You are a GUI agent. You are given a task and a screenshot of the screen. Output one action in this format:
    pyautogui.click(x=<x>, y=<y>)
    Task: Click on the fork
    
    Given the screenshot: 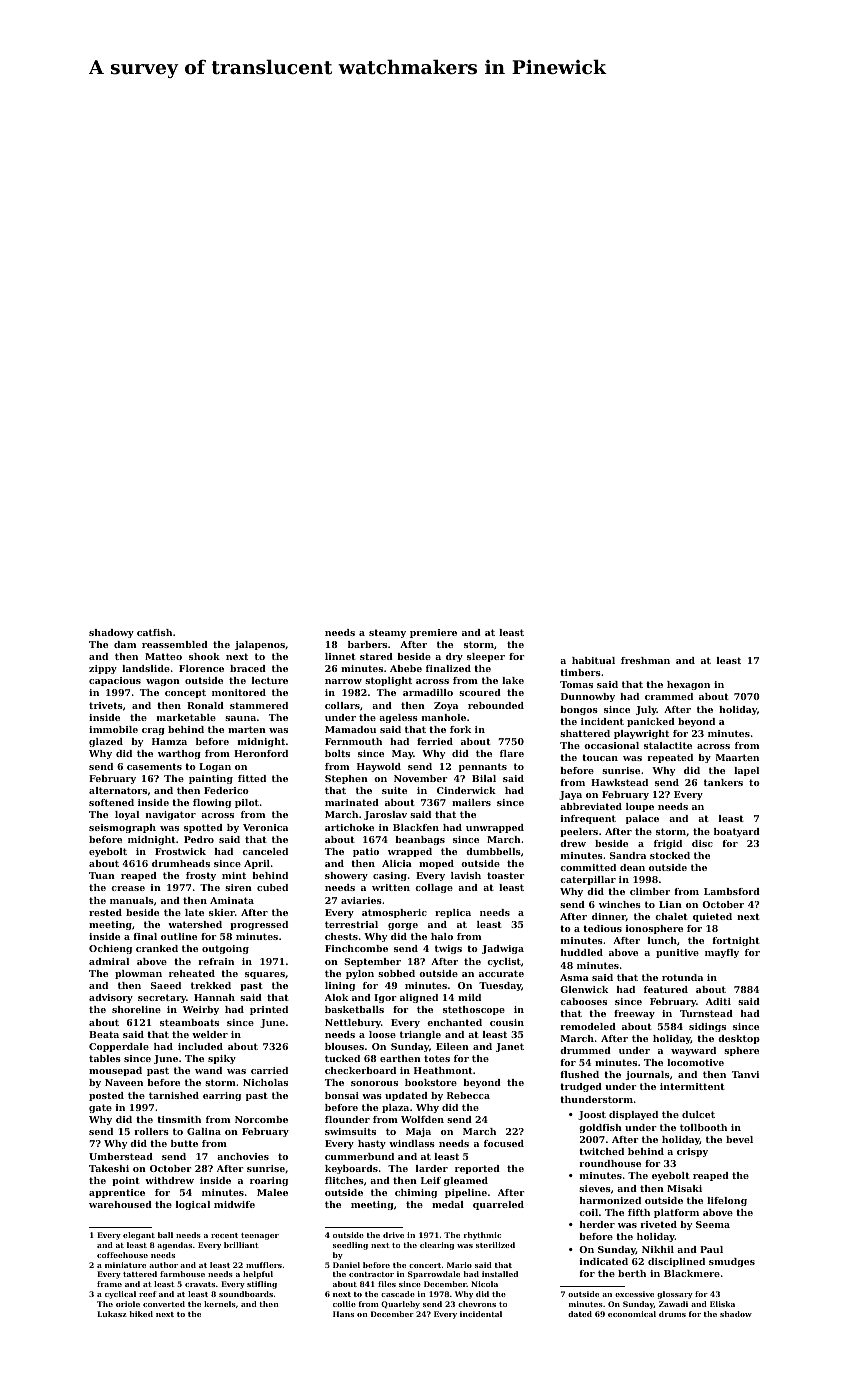 What is the action you would take?
    pyautogui.click(x=460, y=729)
